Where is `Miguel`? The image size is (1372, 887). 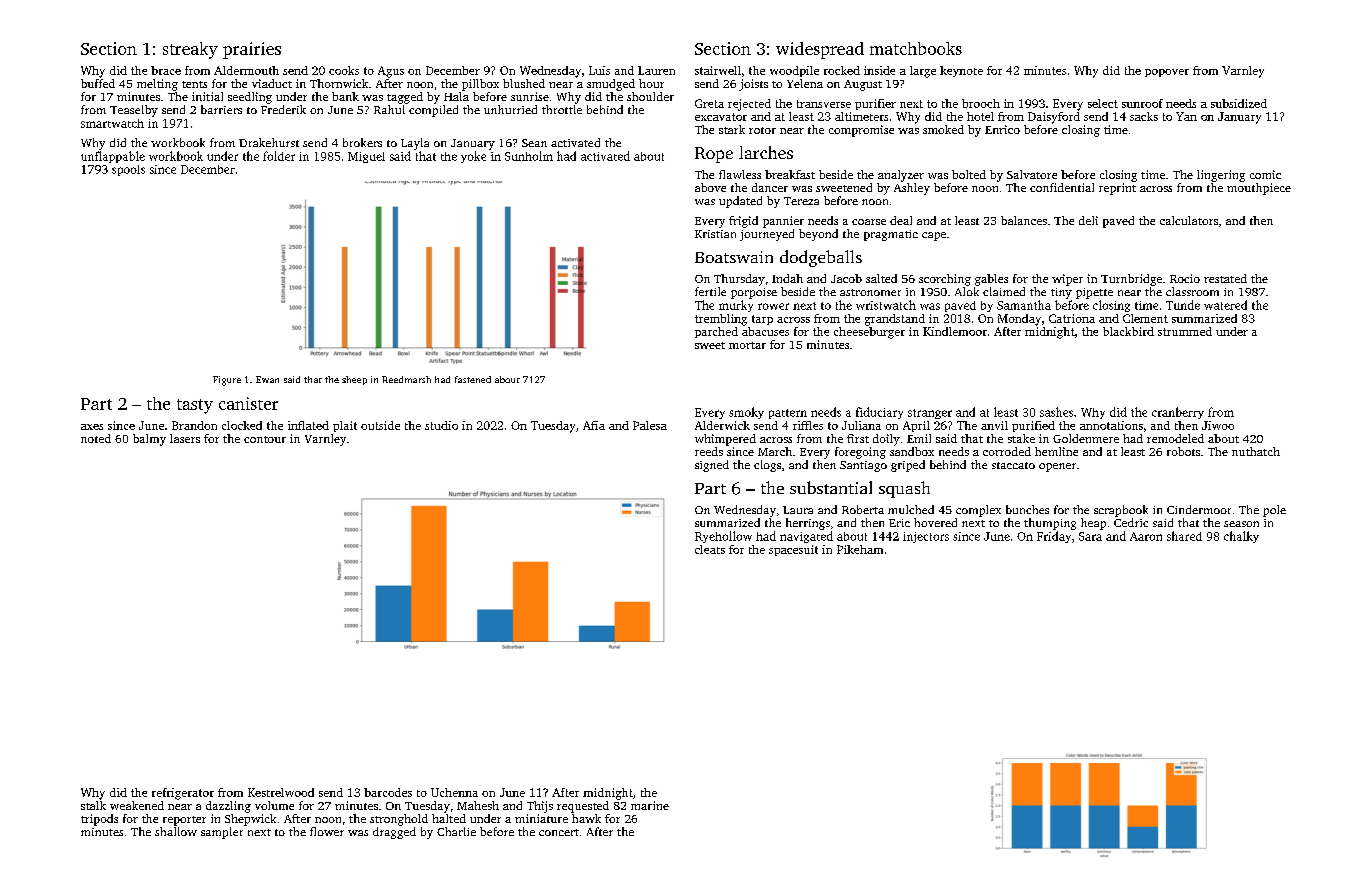
Miguel is located at coordinates (366, 157).
